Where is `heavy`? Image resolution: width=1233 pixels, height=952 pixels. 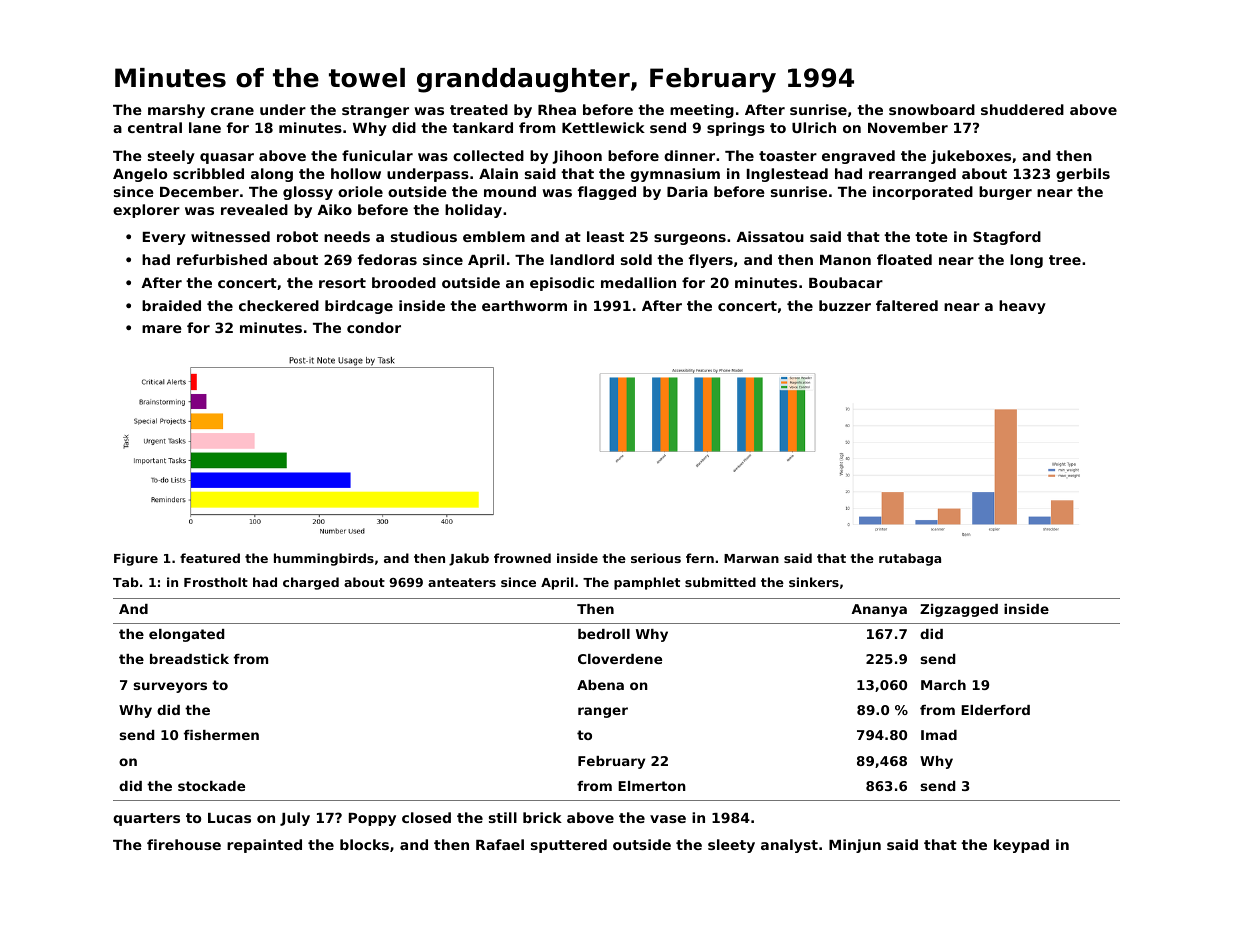 heavy is located at coordinates (1022, 307).
